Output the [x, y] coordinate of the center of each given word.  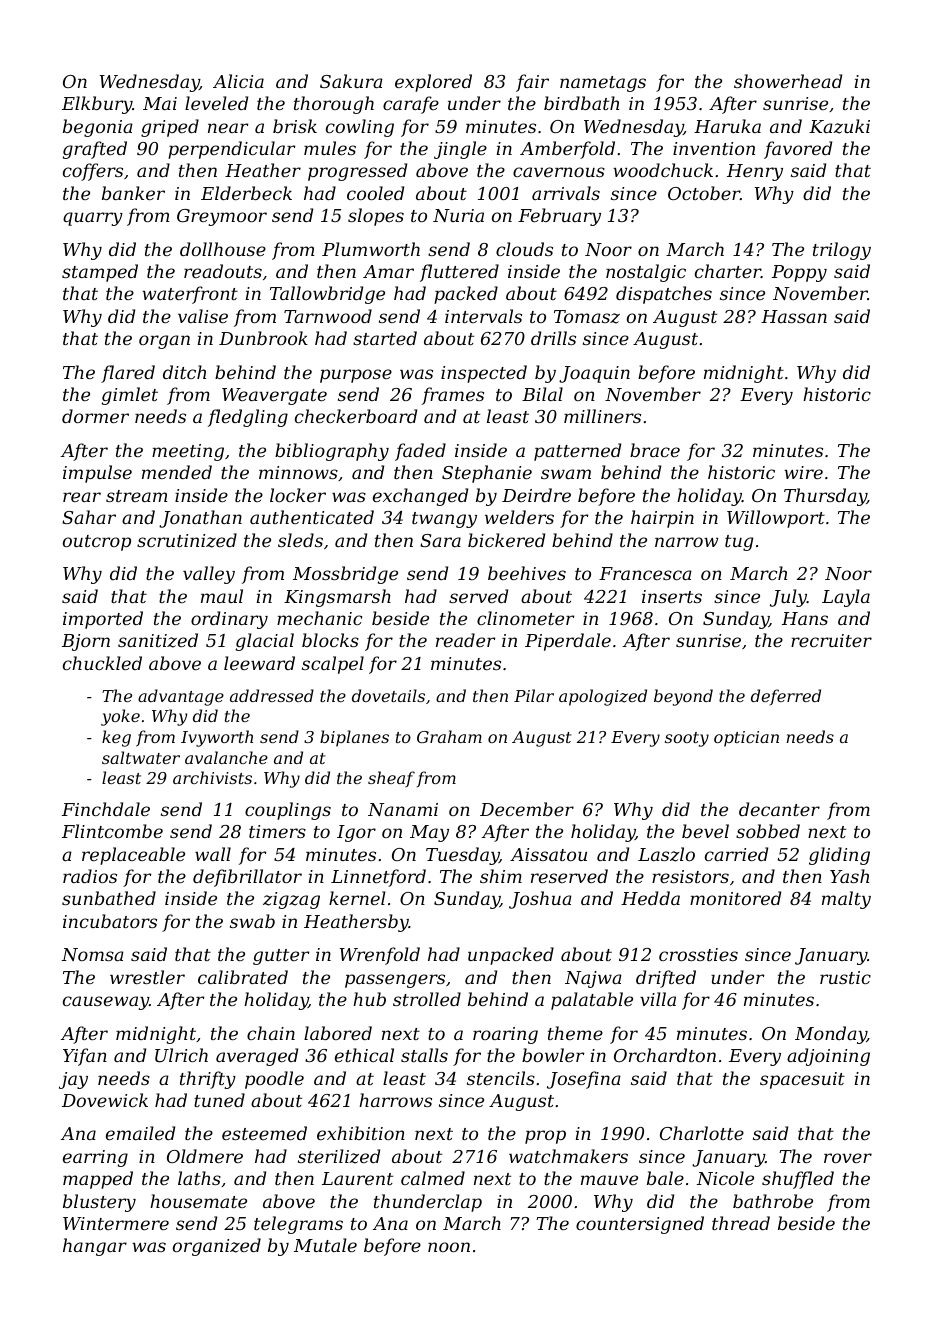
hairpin [662, 519]
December [527, 809]
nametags [603, 84]
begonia [98, 128]
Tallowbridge [327, 295]
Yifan [85, 1057]
